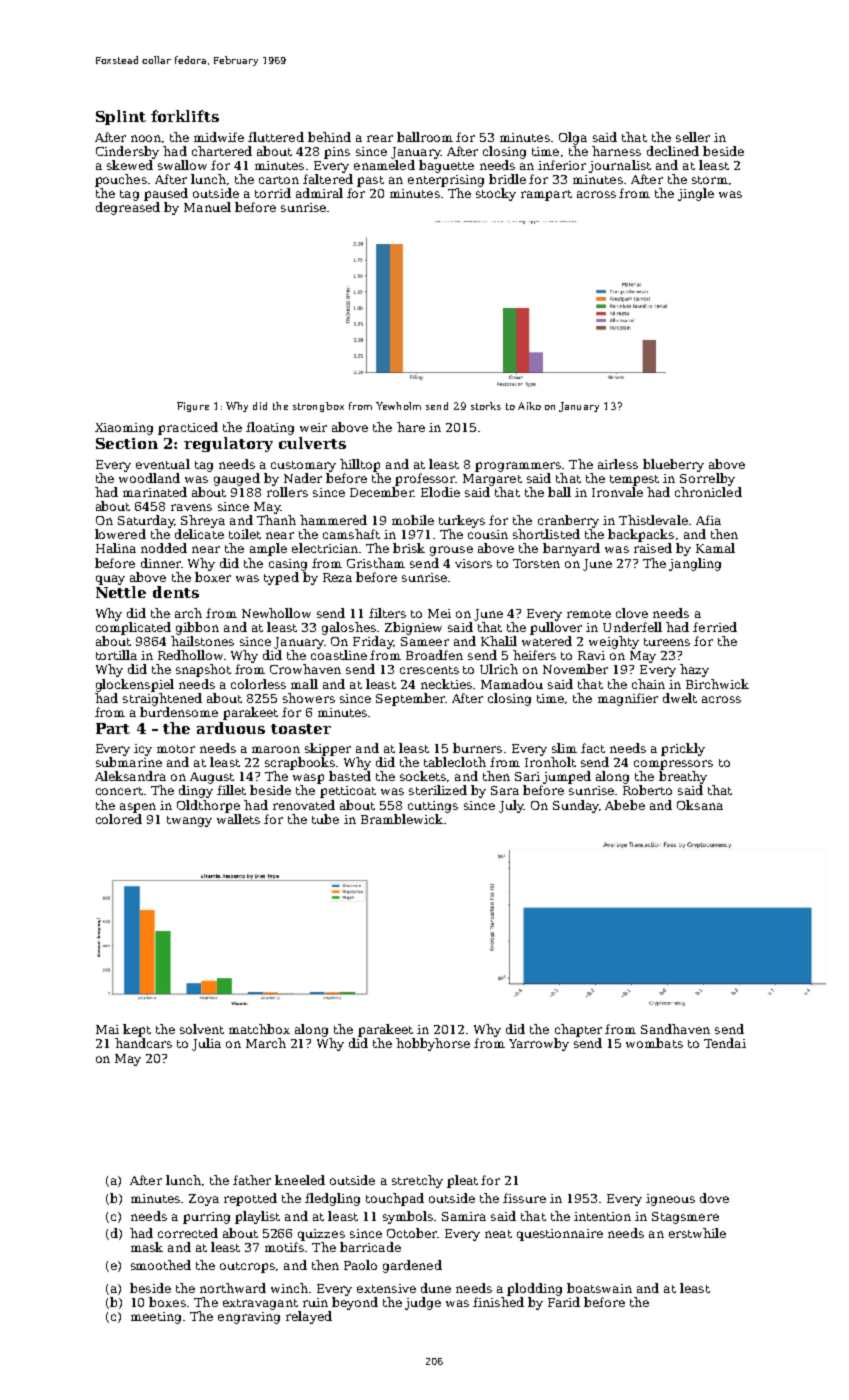 This document has height=1400, width=849. What do you see at coordinates (573, 138) in the document?
I see `Olga` at bounding box center [573, 138].
